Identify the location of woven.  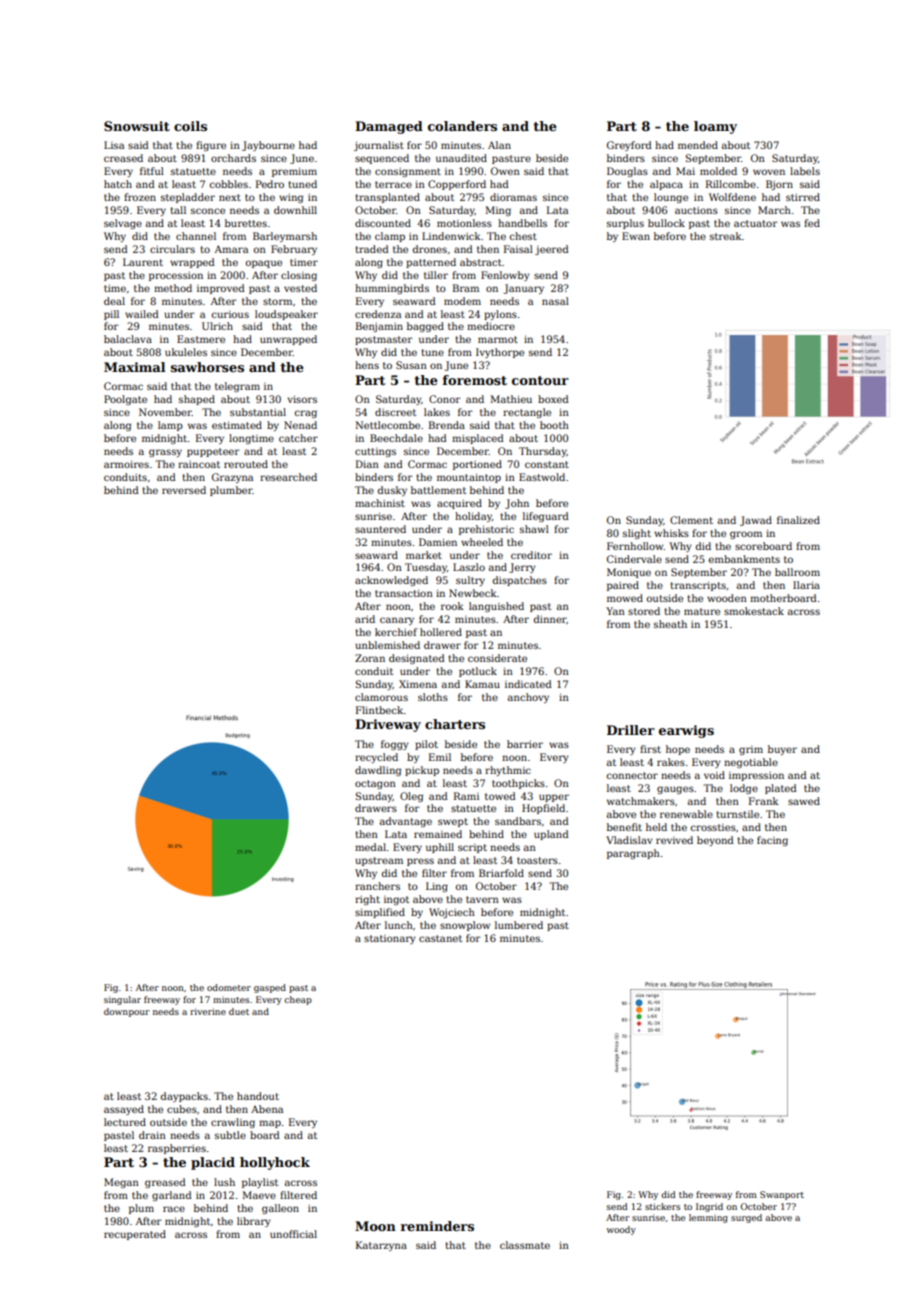
(769, 172).
